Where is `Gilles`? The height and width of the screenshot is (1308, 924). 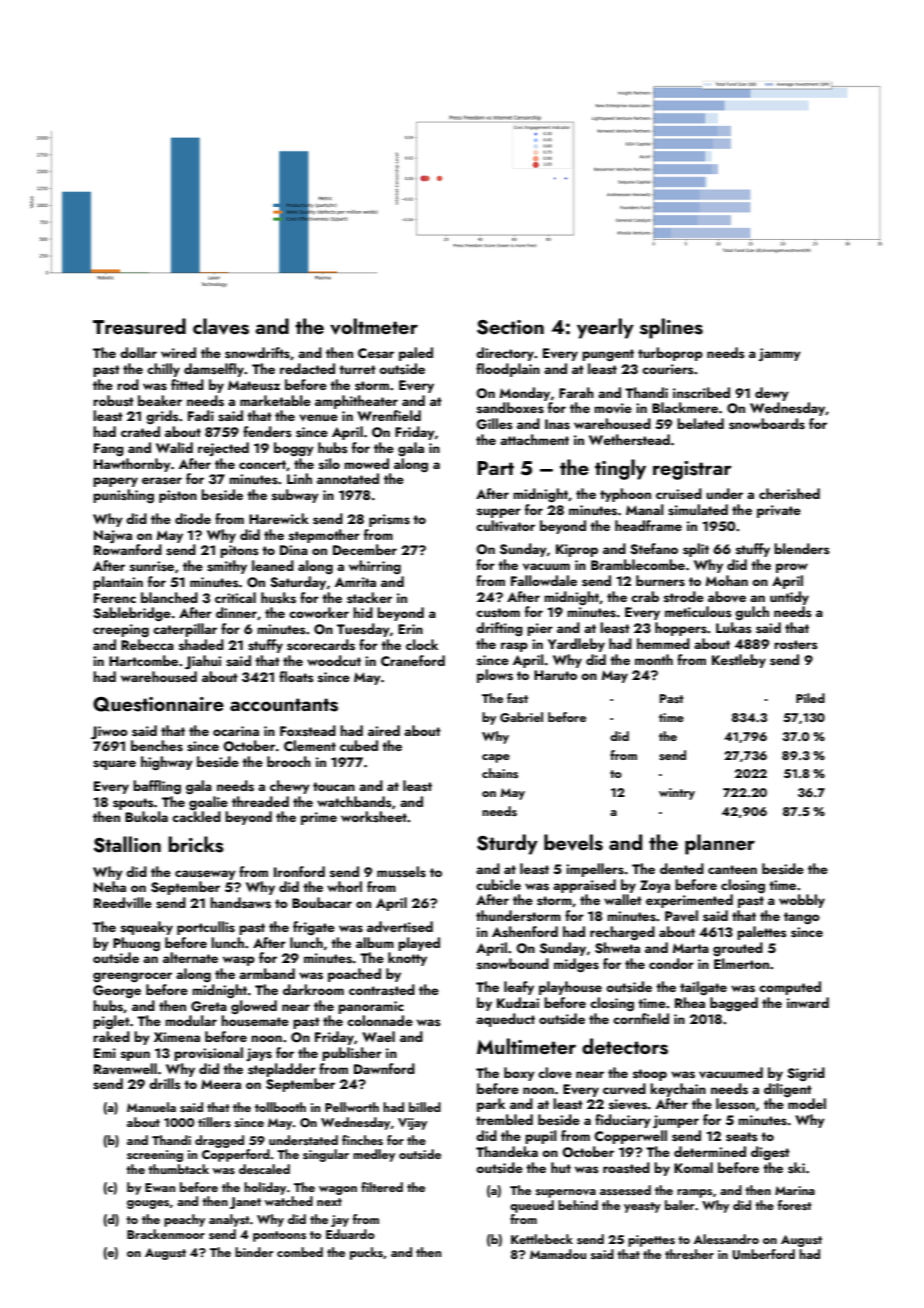 Gilles is located at coordinates (494, 424).
